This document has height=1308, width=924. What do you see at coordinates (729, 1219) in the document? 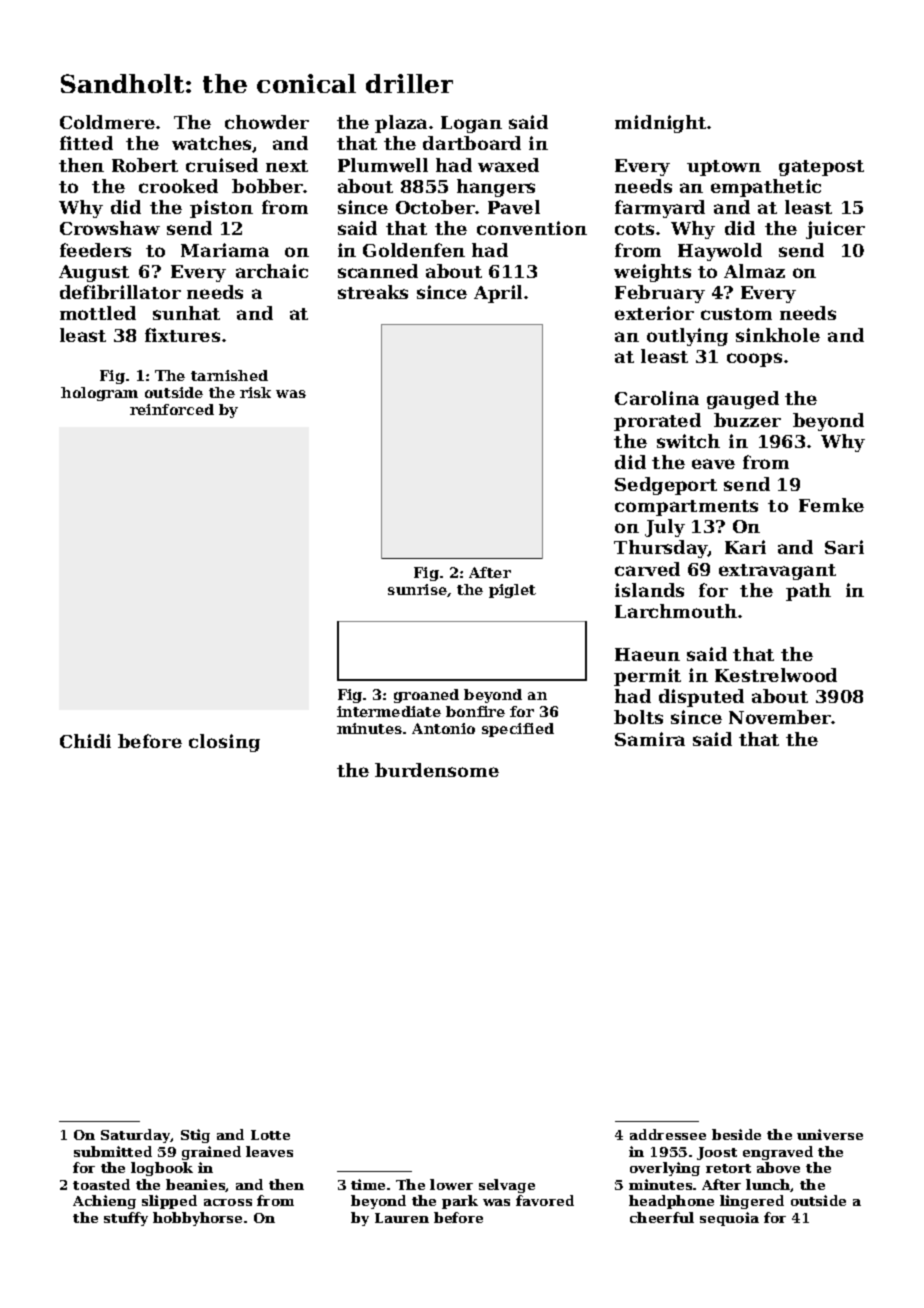
I see `sequoia` at bounding box center [729, 1219].
